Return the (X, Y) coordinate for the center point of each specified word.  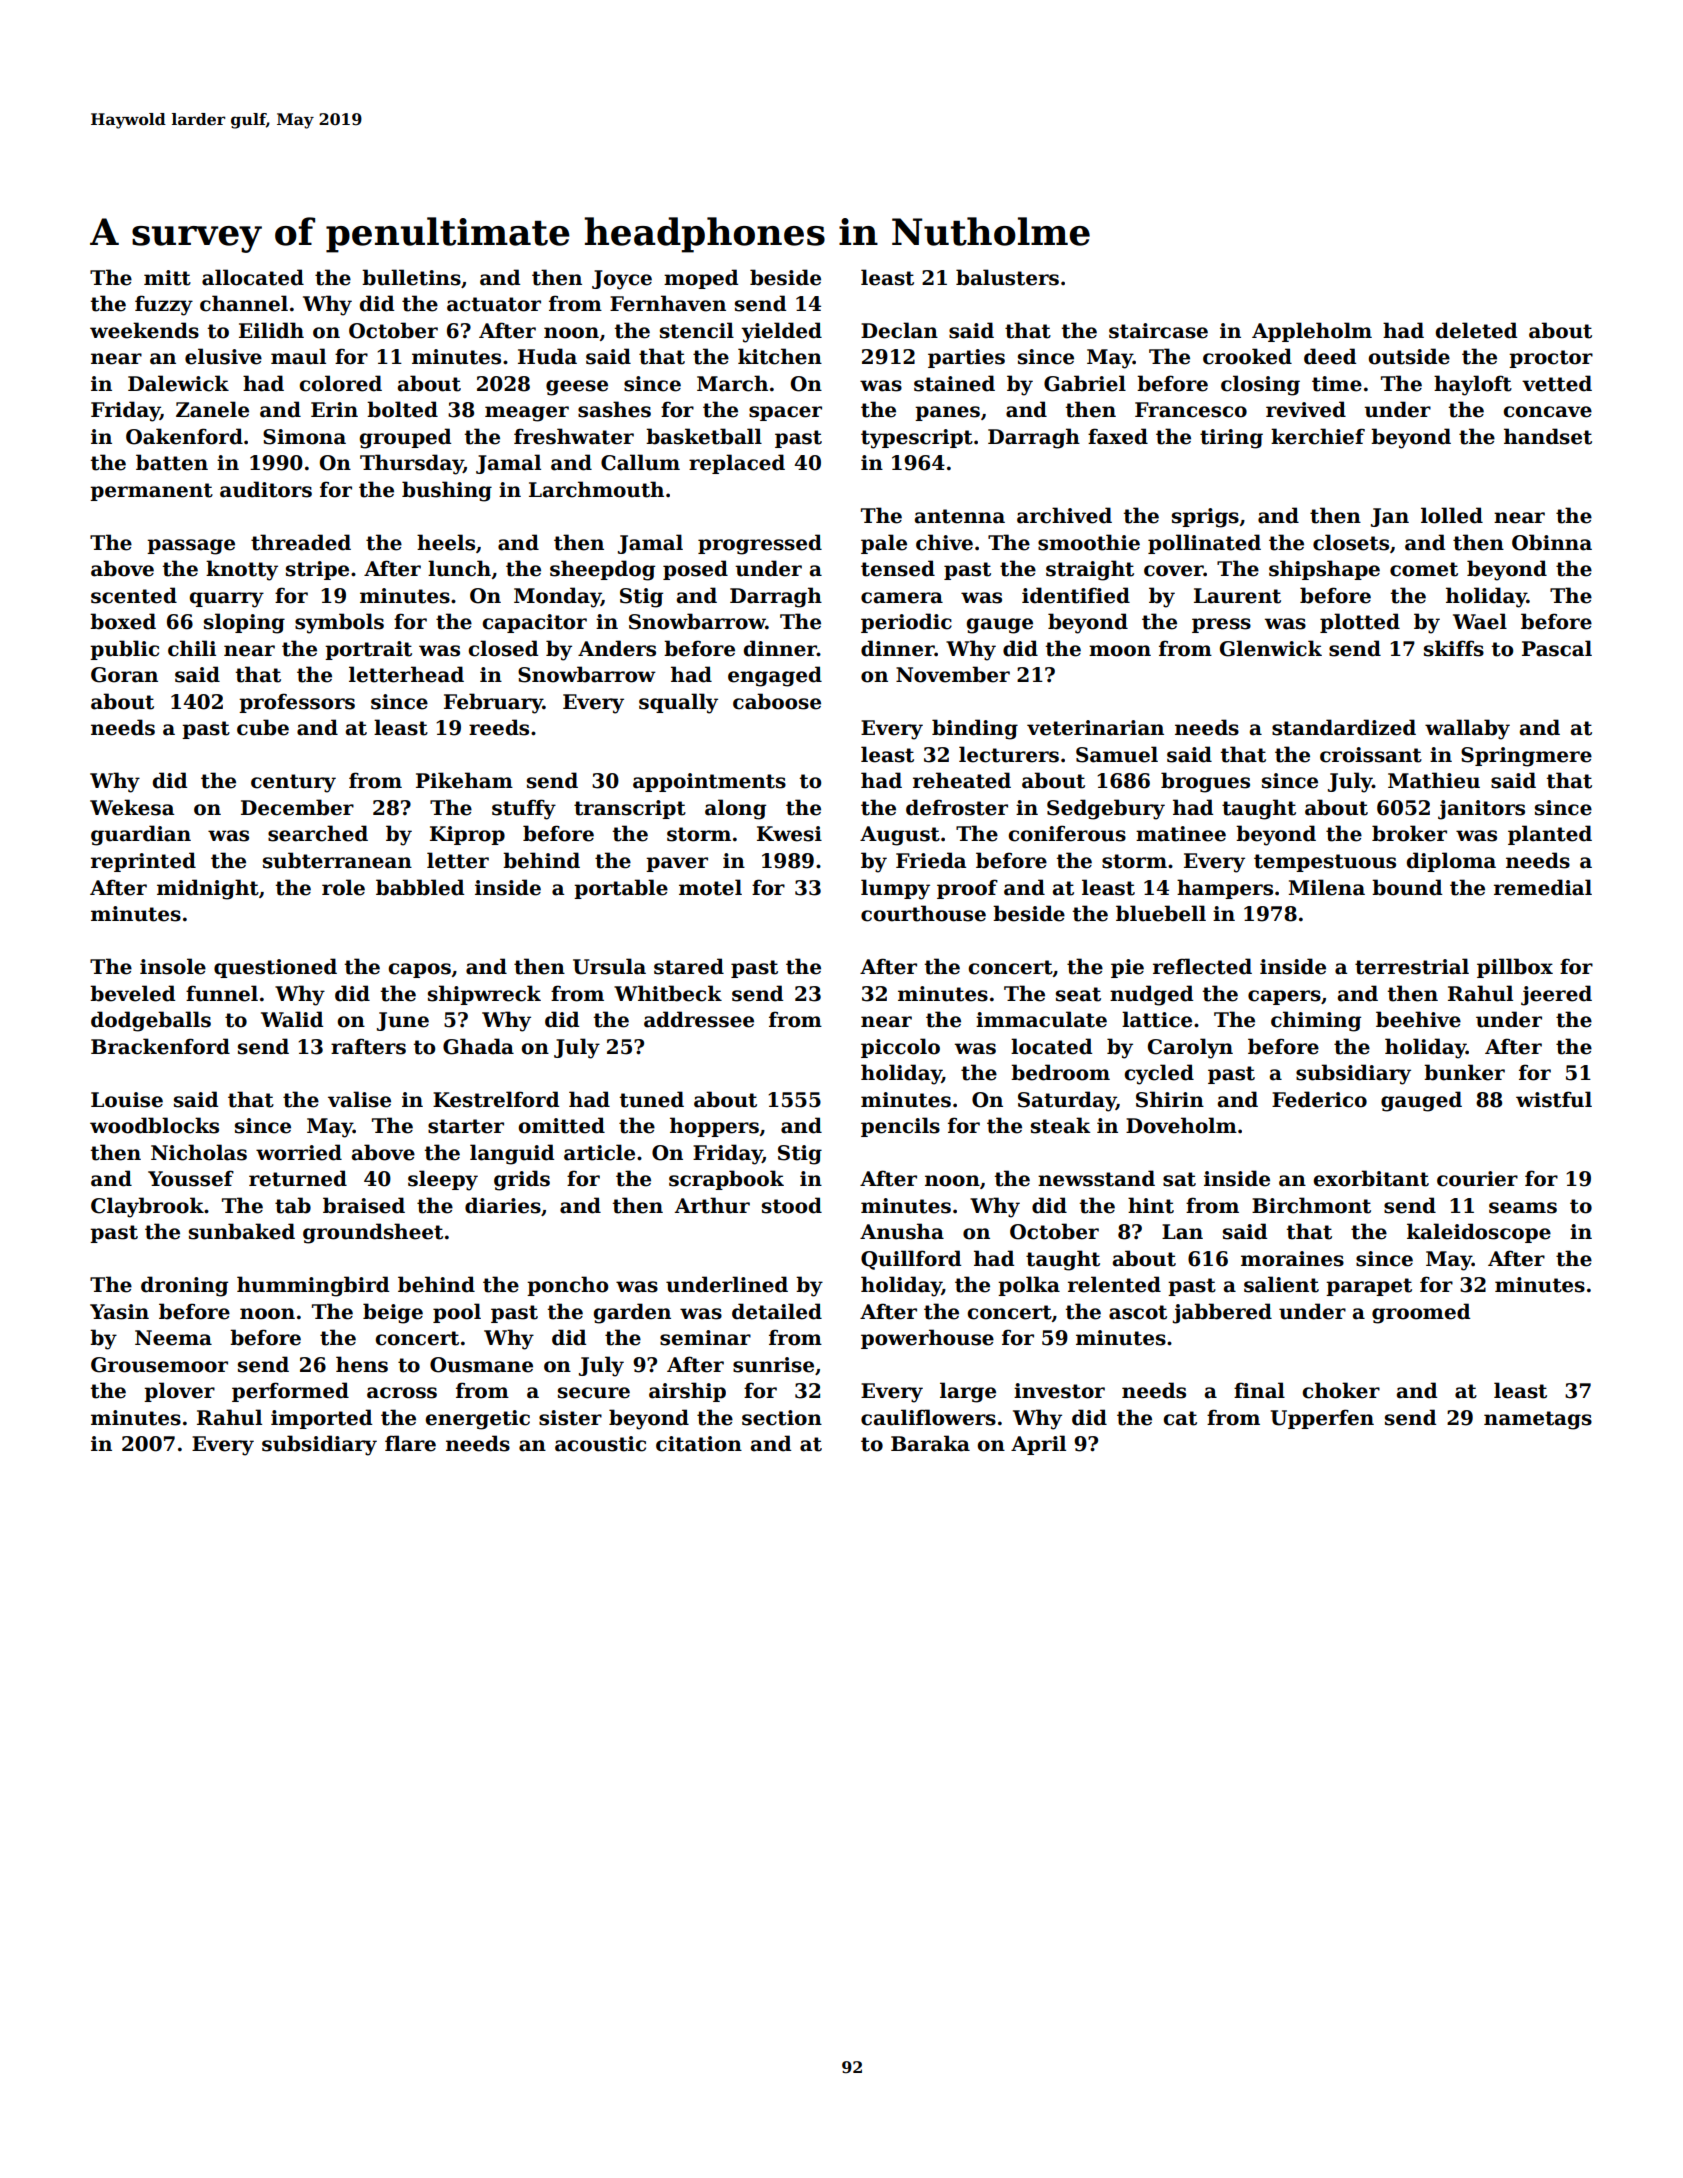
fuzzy (164, 305)
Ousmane (481, 1365)
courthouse (923, 913)
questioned (275, 968)
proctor (1551, 359)
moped (701, 279)
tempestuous (1325, 863)
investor (1059, 1391)
